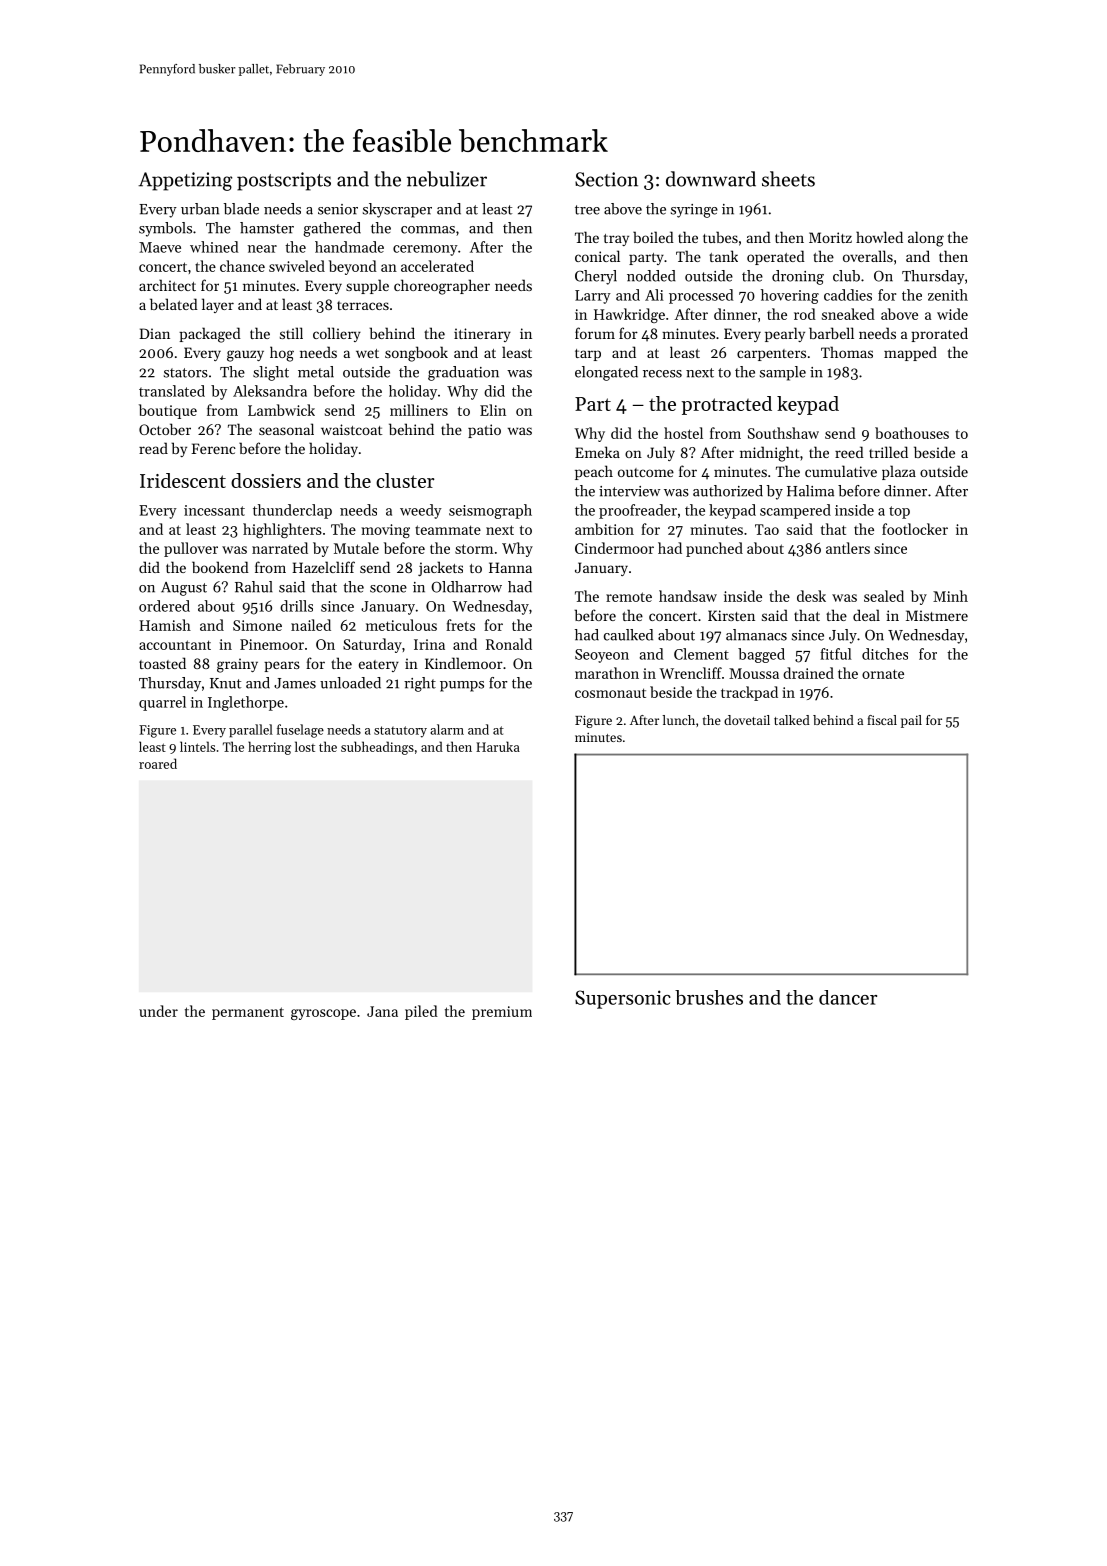 The width and height of the image is (1107, 1566). Describe the element at coordinates (788, 179) in the image. I see `sheets` at that location.
